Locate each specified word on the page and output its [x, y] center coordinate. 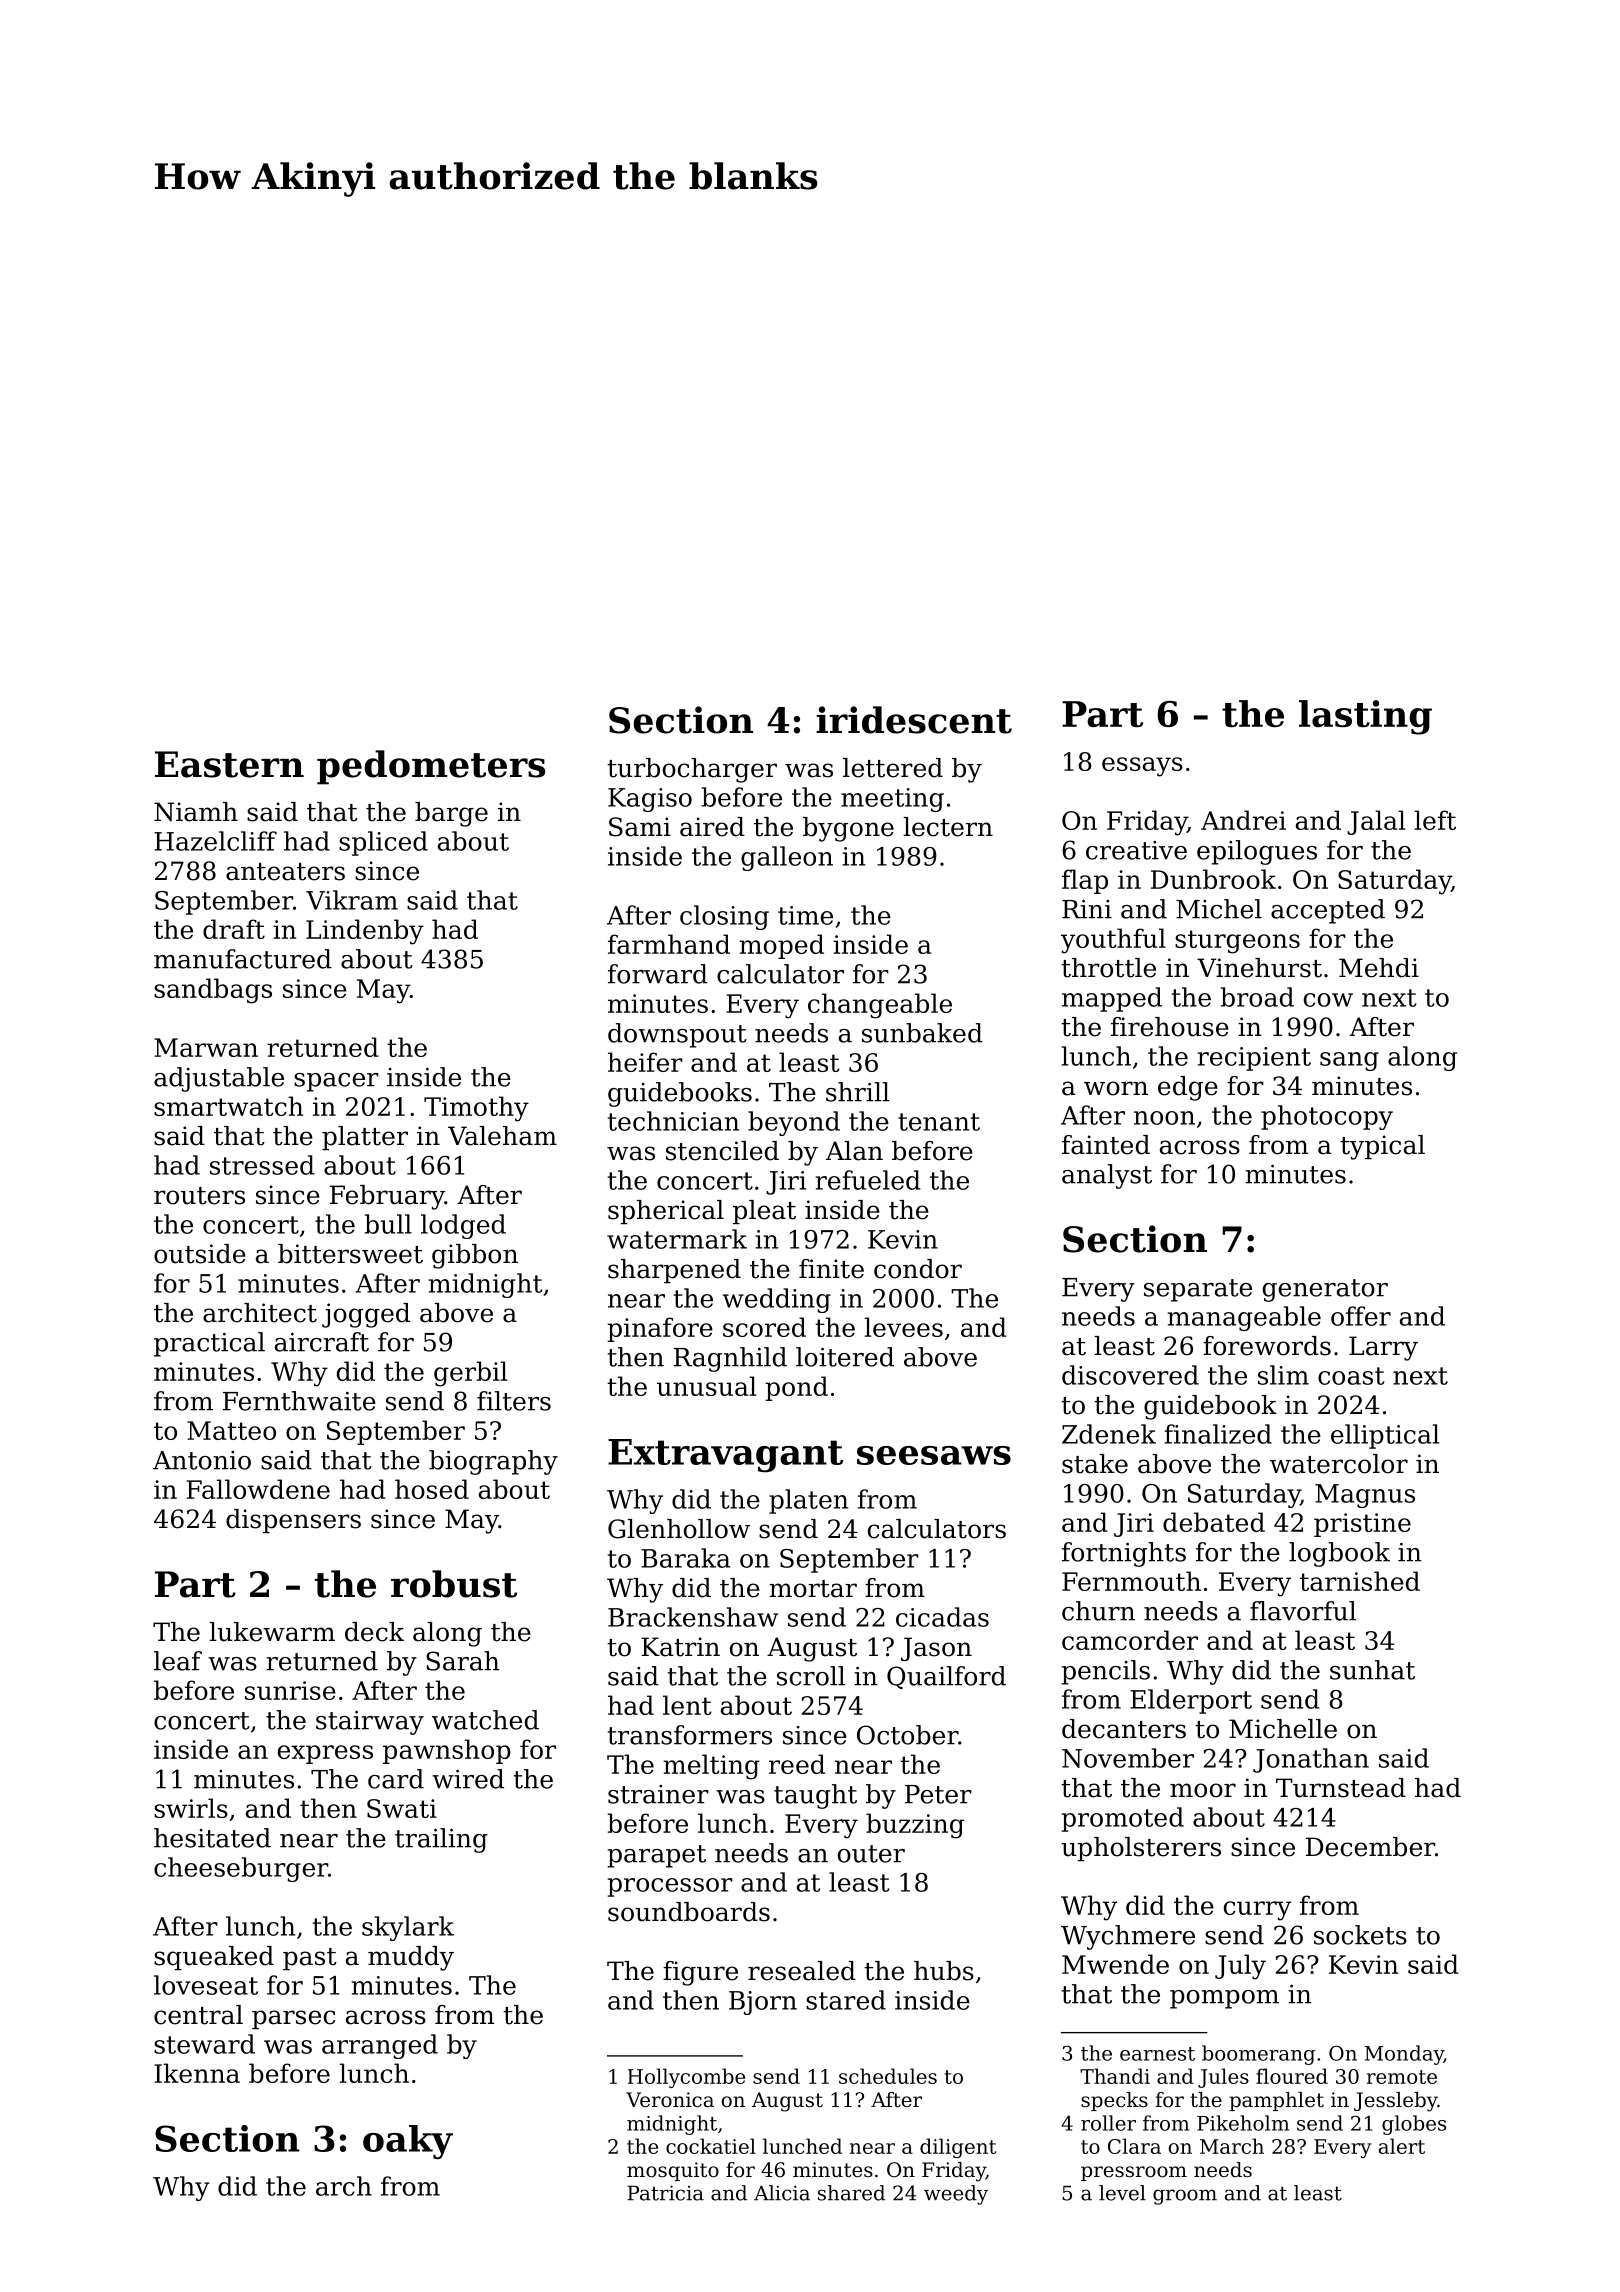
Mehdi [1379, 968]
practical [209, 1344]
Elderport [1191, 1701]
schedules [888, 2076]
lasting [1365, 717]
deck [374, 1632]
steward [204, 2044]
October [907, 1735]
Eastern [229, 764]
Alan [854, 1151]
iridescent [914, 720]
